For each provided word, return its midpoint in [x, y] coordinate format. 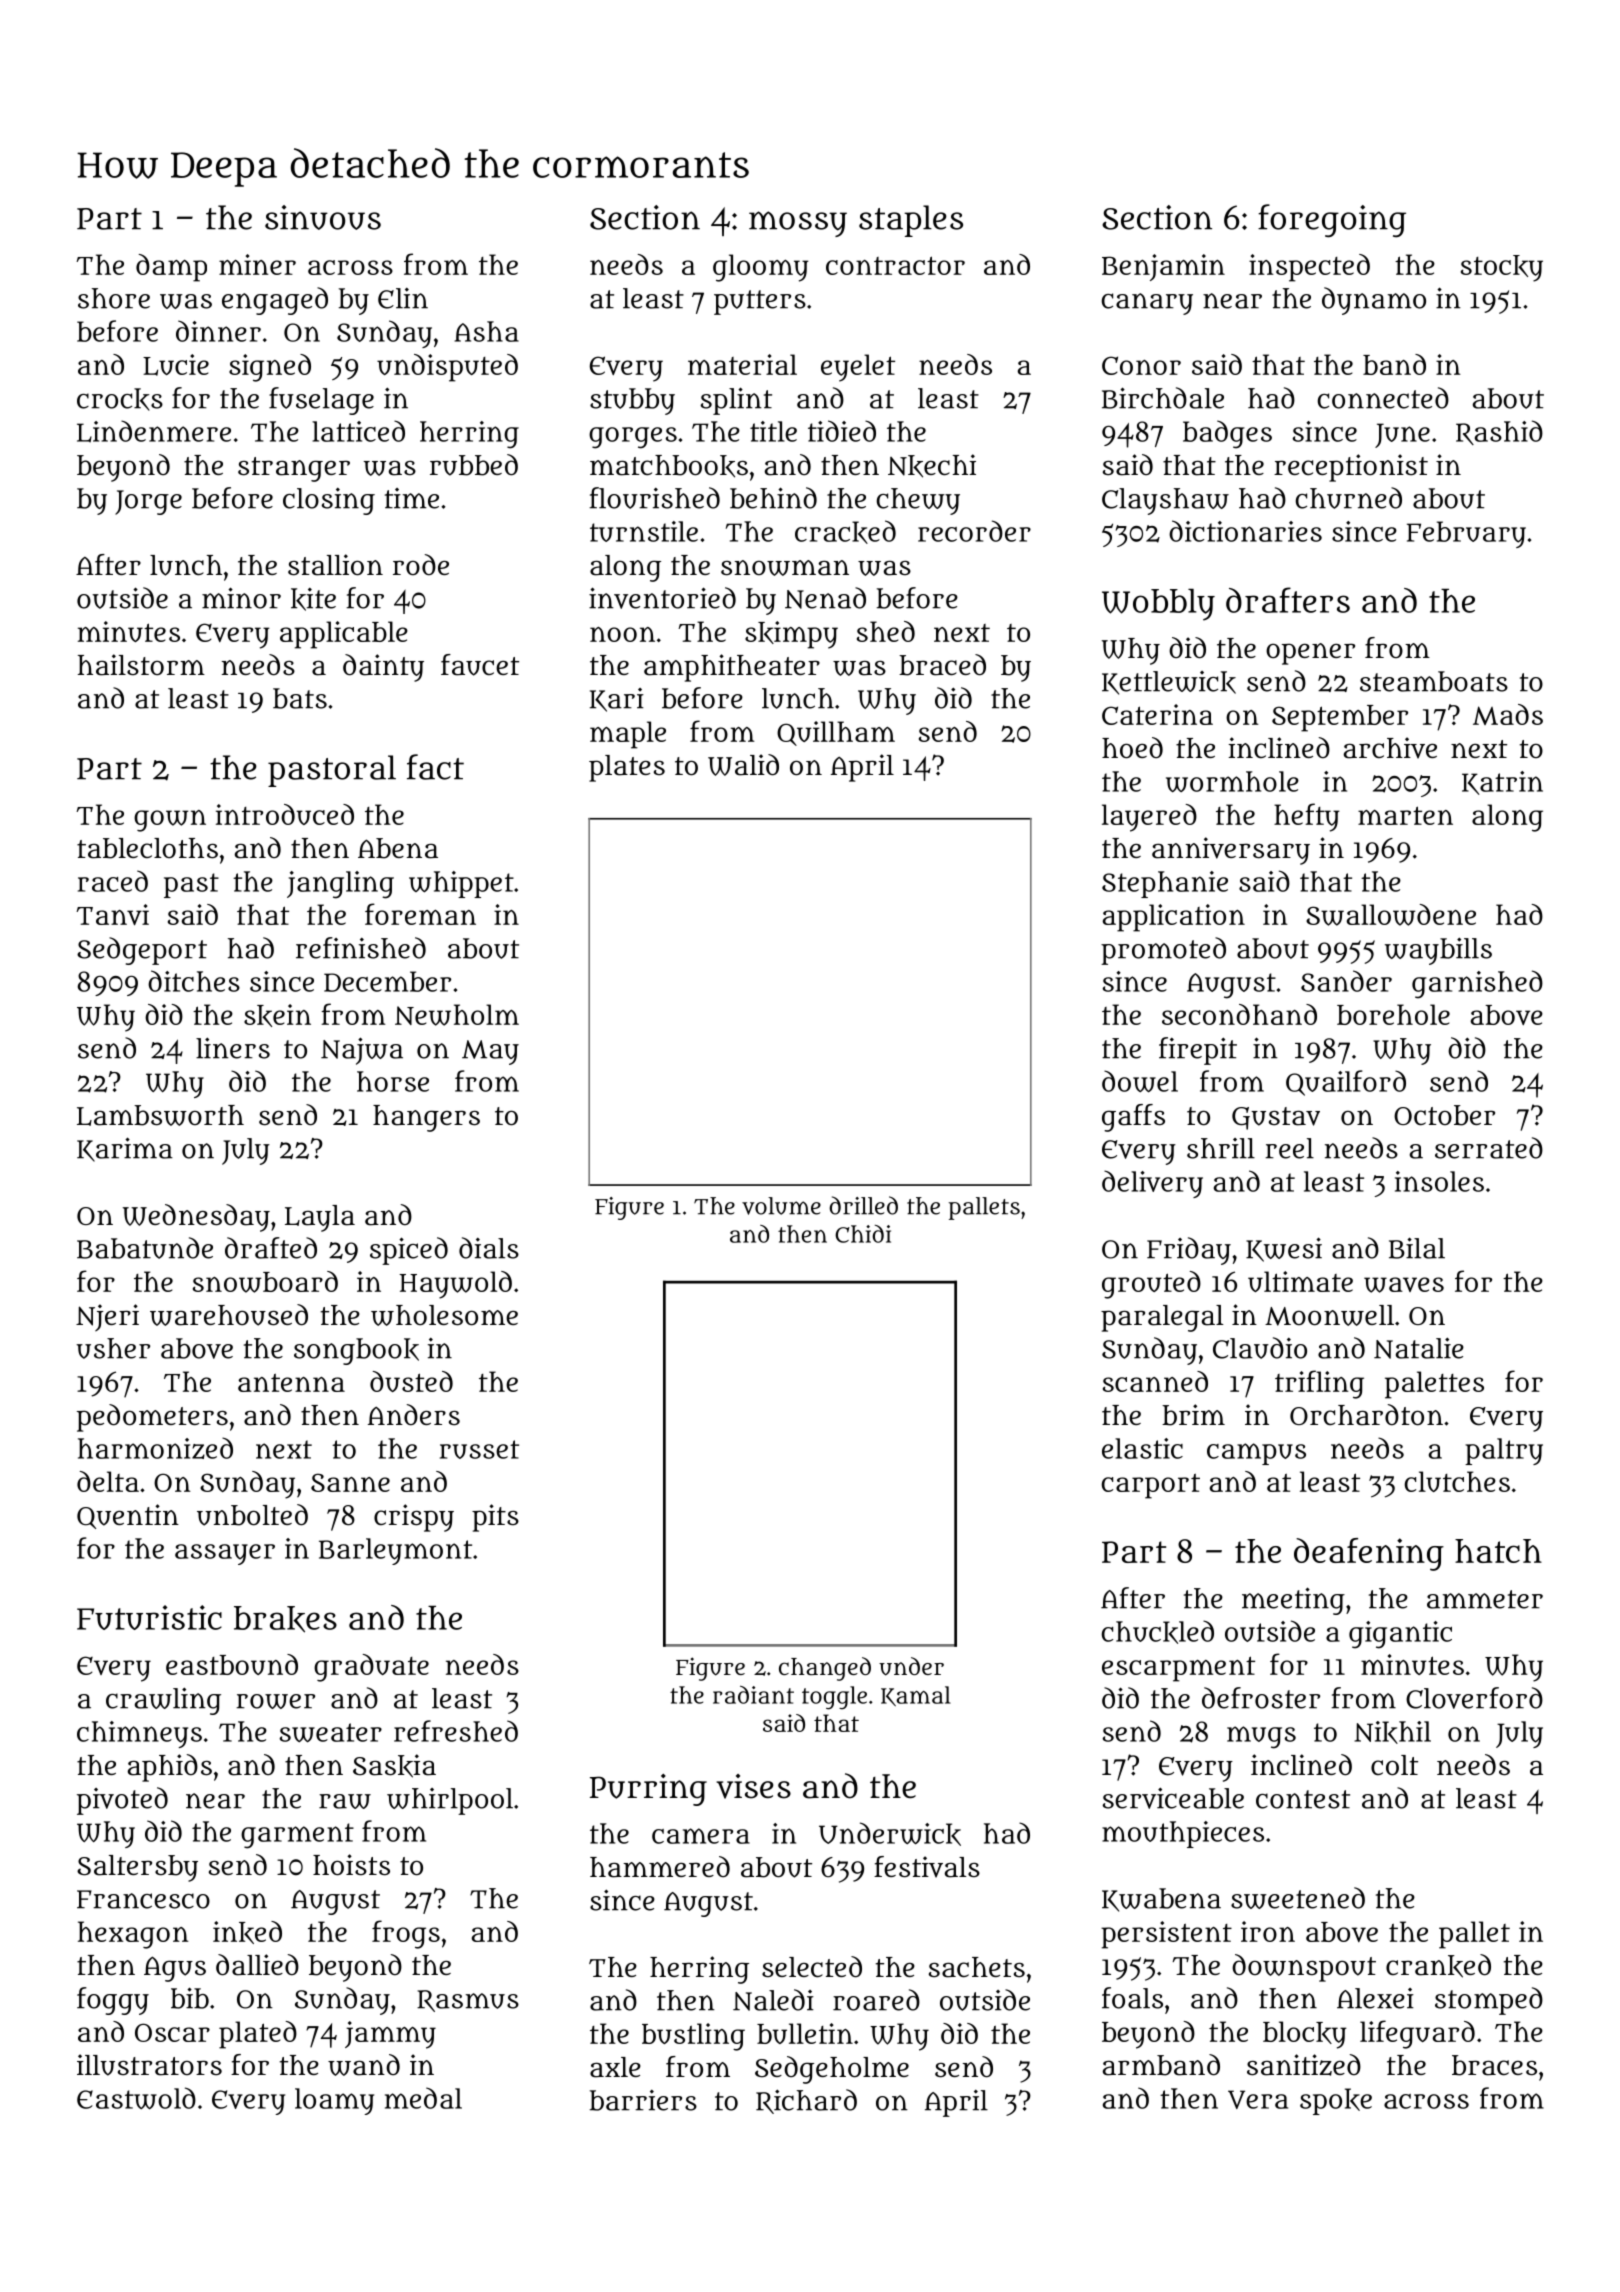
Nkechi [932, 466]
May [490, 1052]
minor [241, 598]
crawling [163, 1701]
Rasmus [468, 2001]
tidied [842, 431]
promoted [1163, 951]
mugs [1261, 1737]
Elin [403, 298]
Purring [648, 1790]
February [1466, 534]
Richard [806, 2101]
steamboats [1434, 681]
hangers [426, 1118]
